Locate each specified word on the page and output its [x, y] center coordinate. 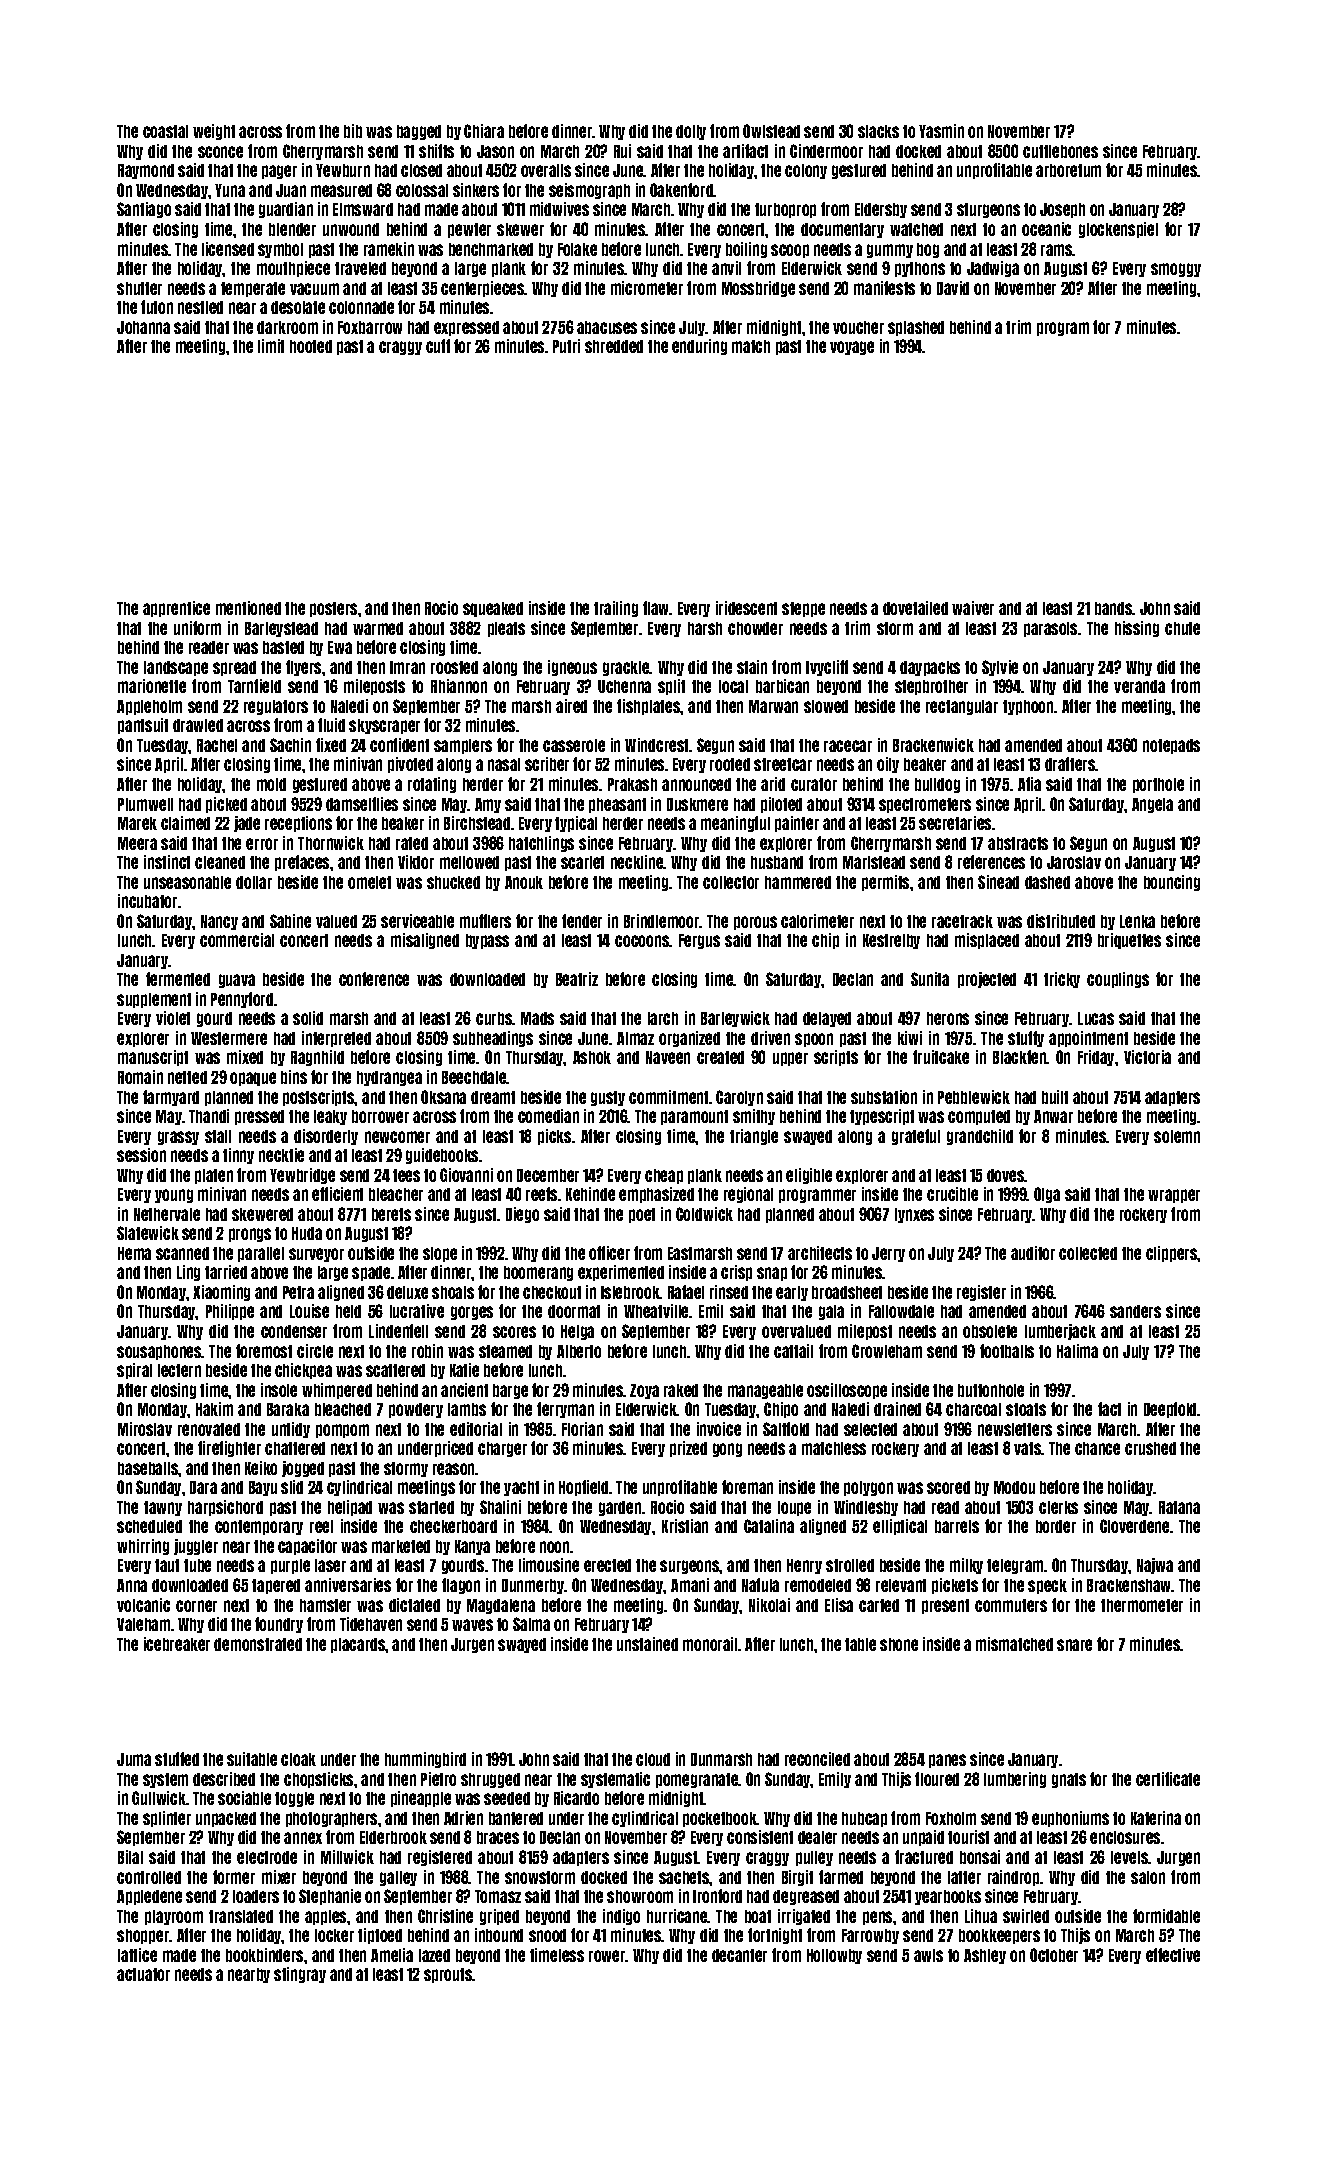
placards [358, 1645]
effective [1173, 1955]
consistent [760, 1837]
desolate [298, 307]
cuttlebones [1060, 151]
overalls [546, 170]
